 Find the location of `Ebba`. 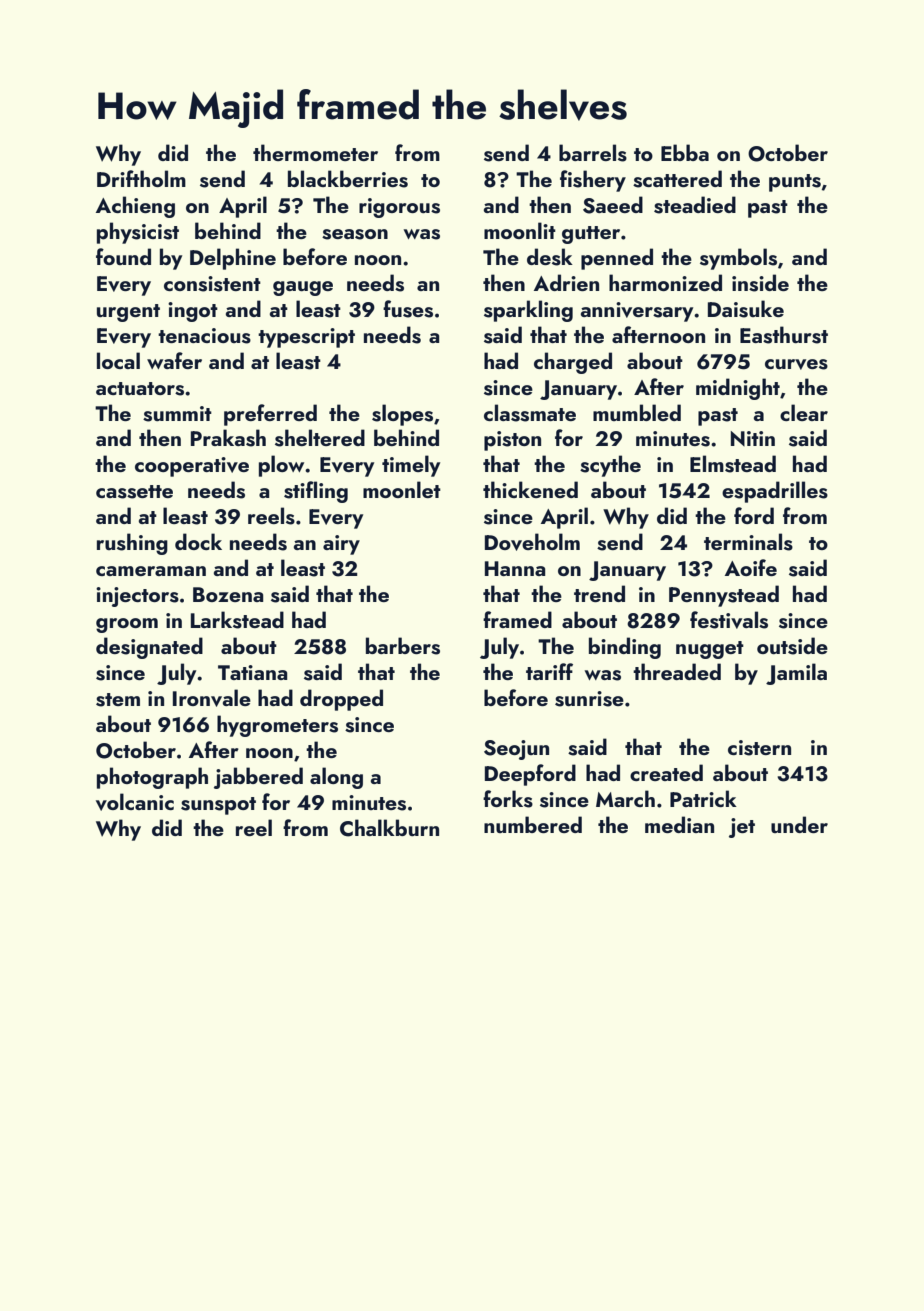

Ebba is located at coordinates (685, 152).
